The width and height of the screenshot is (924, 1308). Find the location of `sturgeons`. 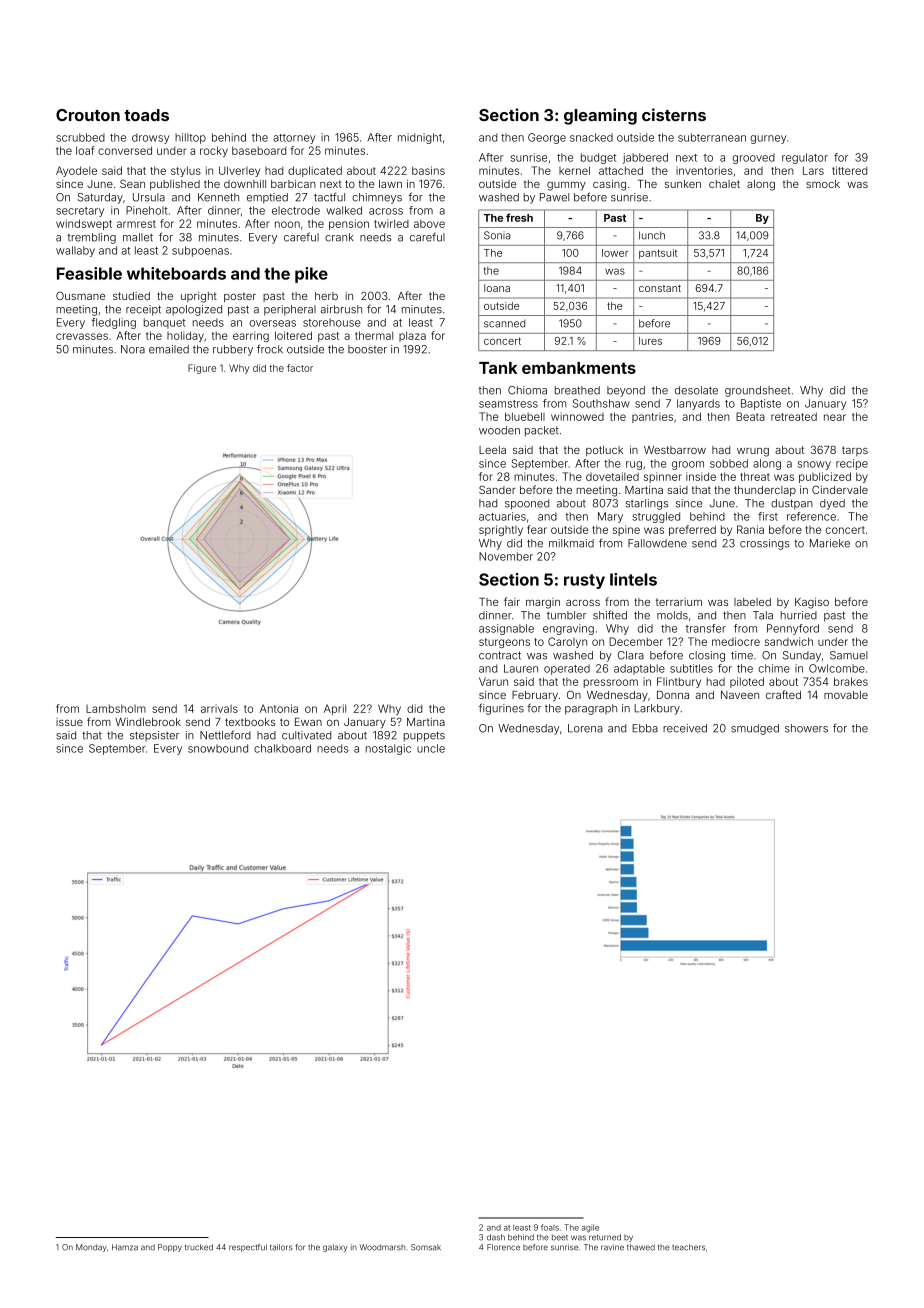

sturgeons is located at coordinates (504, 643).
